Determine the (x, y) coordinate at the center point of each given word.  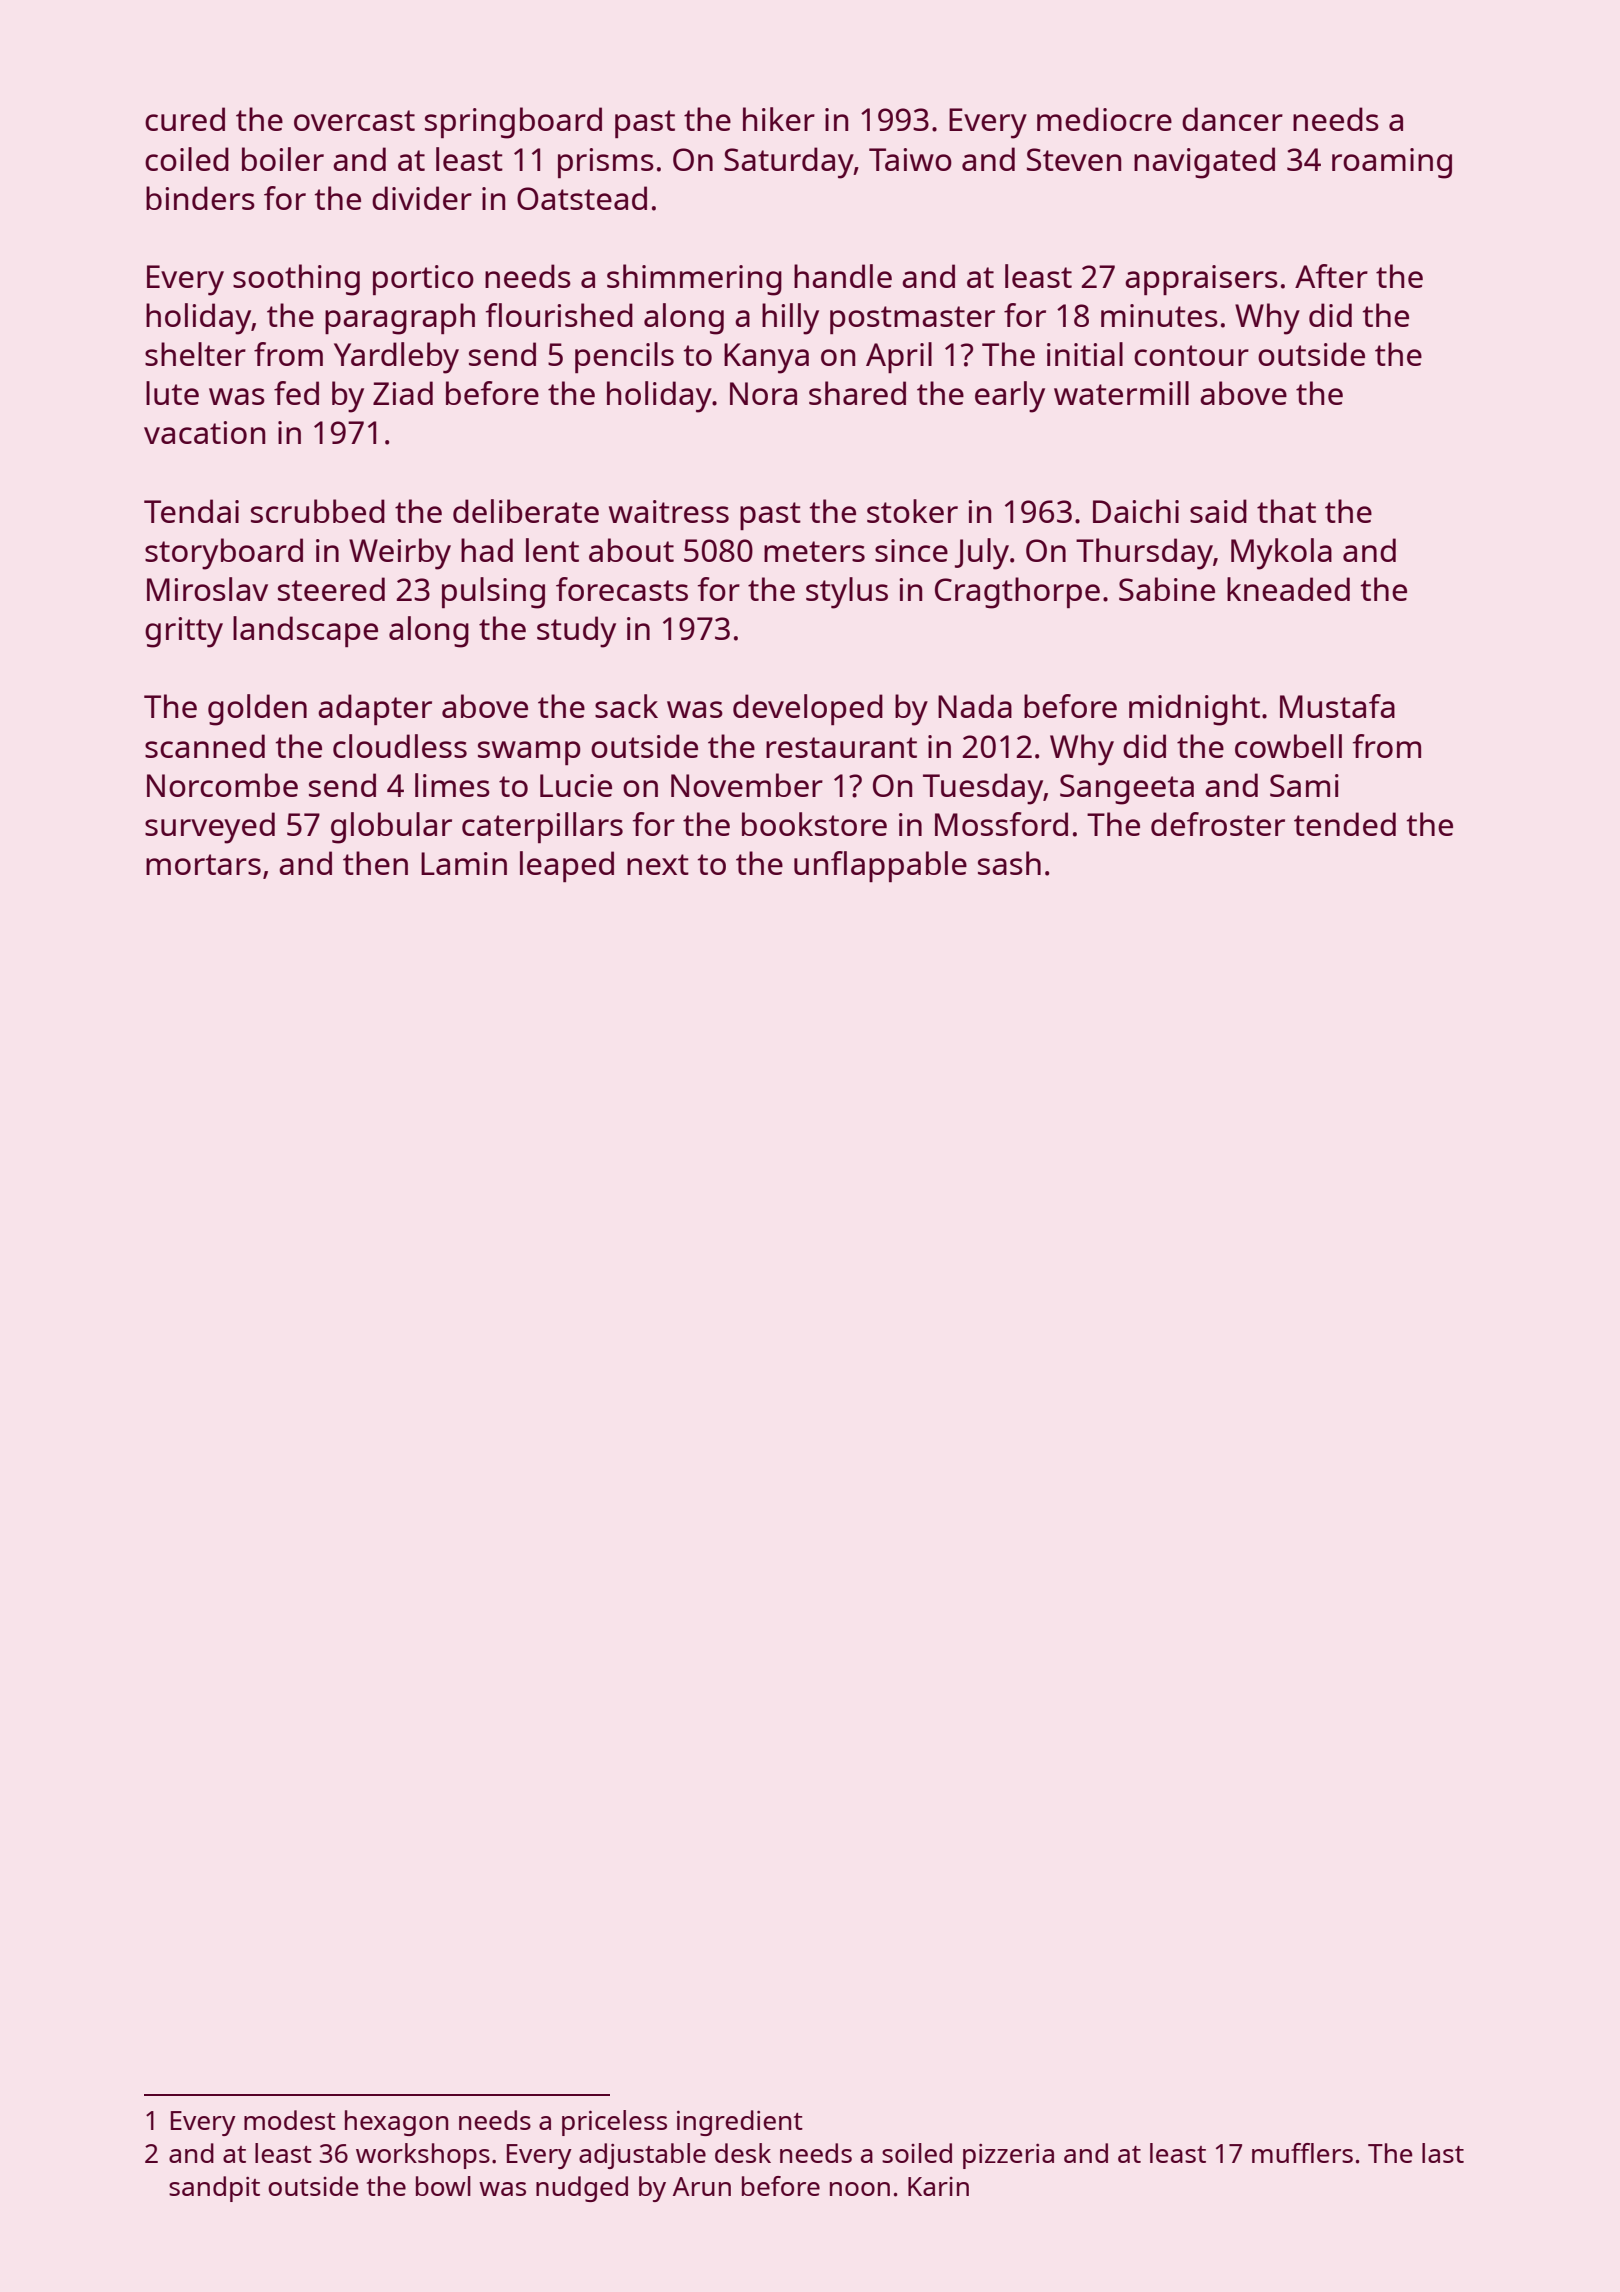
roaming (1392, 163)
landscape (305, 631)
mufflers (1302, 2153)
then (375, 863)
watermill (1121, 393)
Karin (938, 2186)
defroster (1218, 824)
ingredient (740, 2123)
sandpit (214, 2189)
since (911, 550)
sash (1009, 863)
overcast (354, 120)
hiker (779, 119)
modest (290, 2120)
